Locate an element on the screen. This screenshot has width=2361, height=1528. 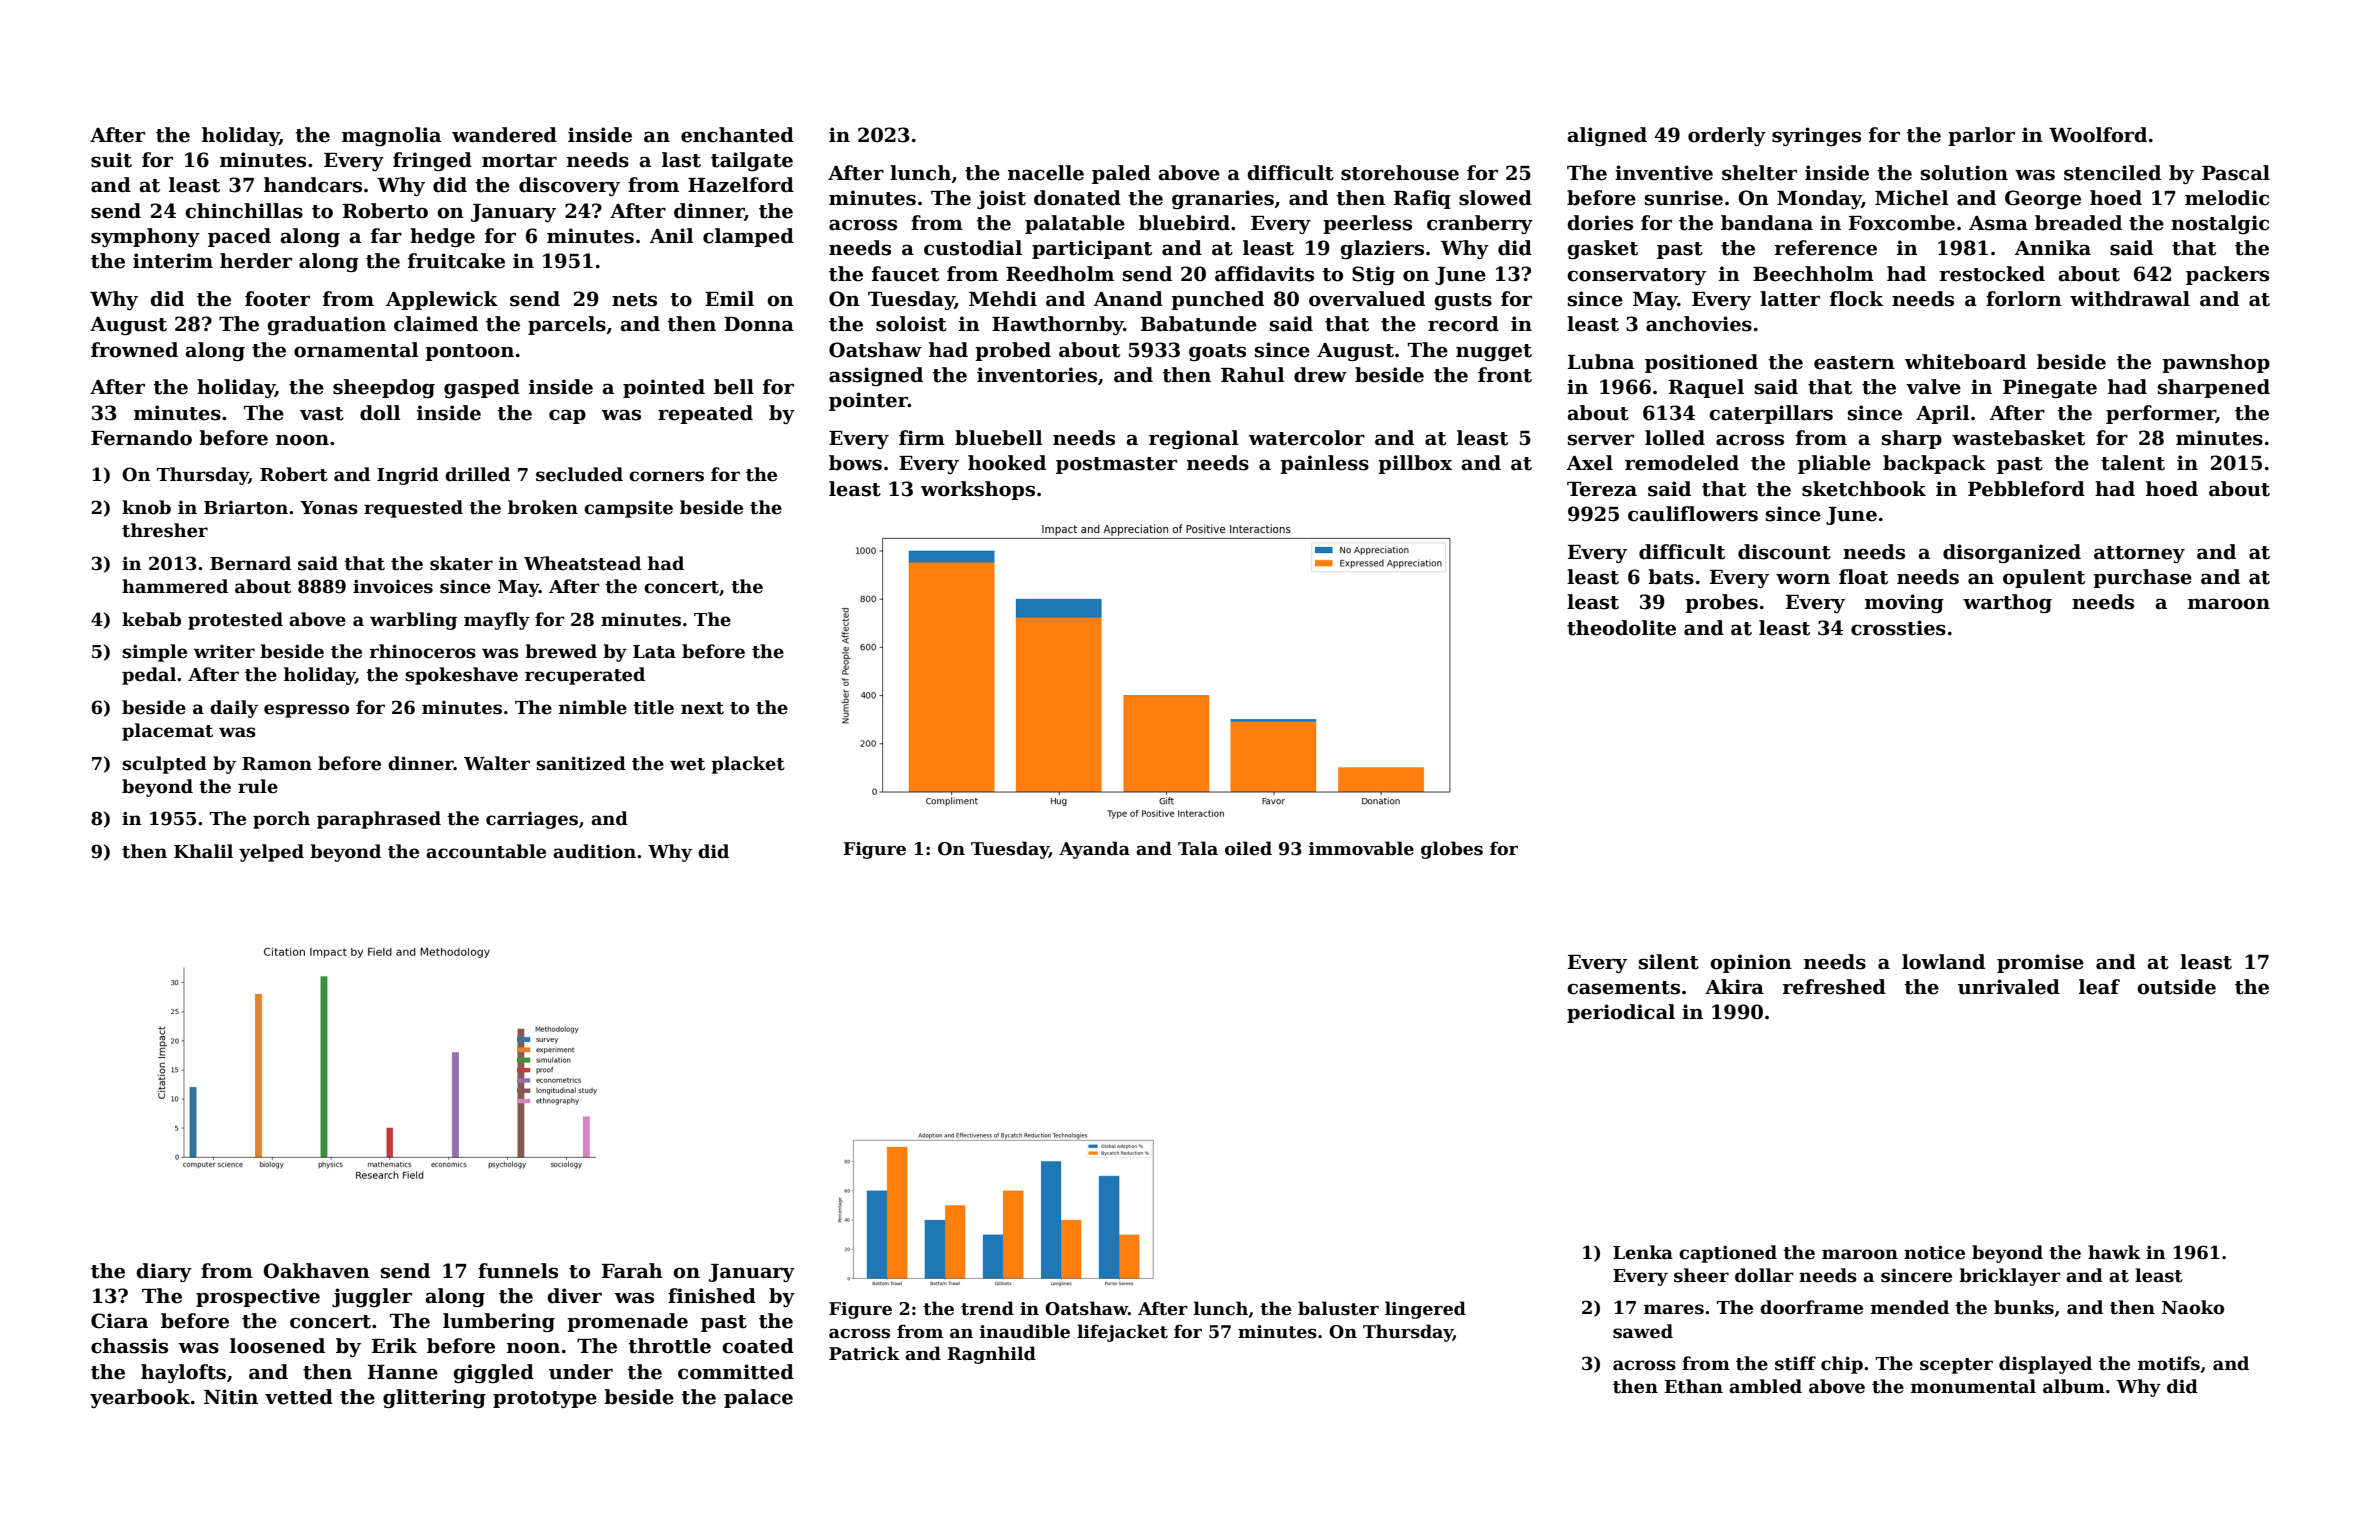
interim is located at coordinates (173, 261).
